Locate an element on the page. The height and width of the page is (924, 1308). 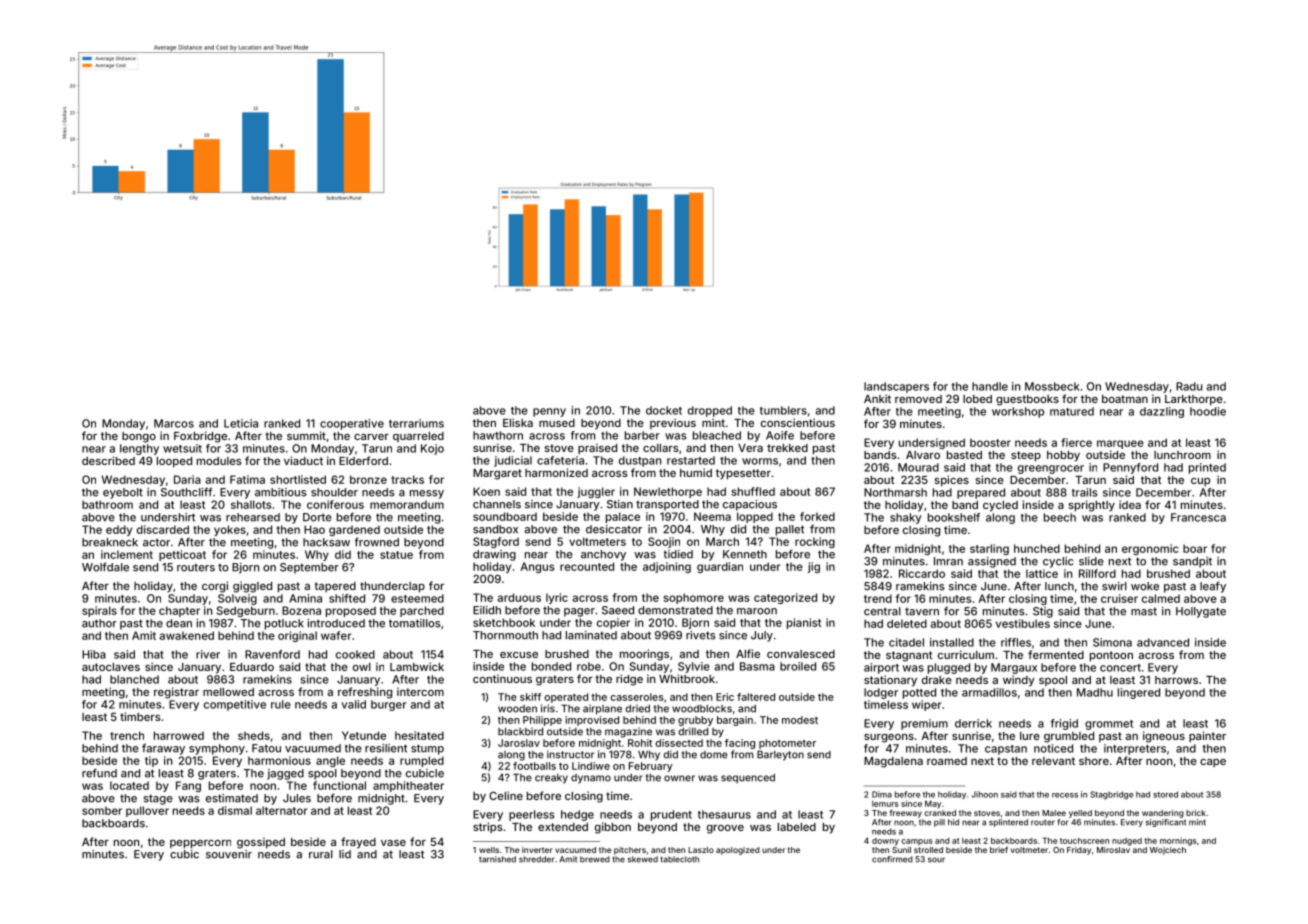
Larkthorpe is located at coordinates (1194, 400).
